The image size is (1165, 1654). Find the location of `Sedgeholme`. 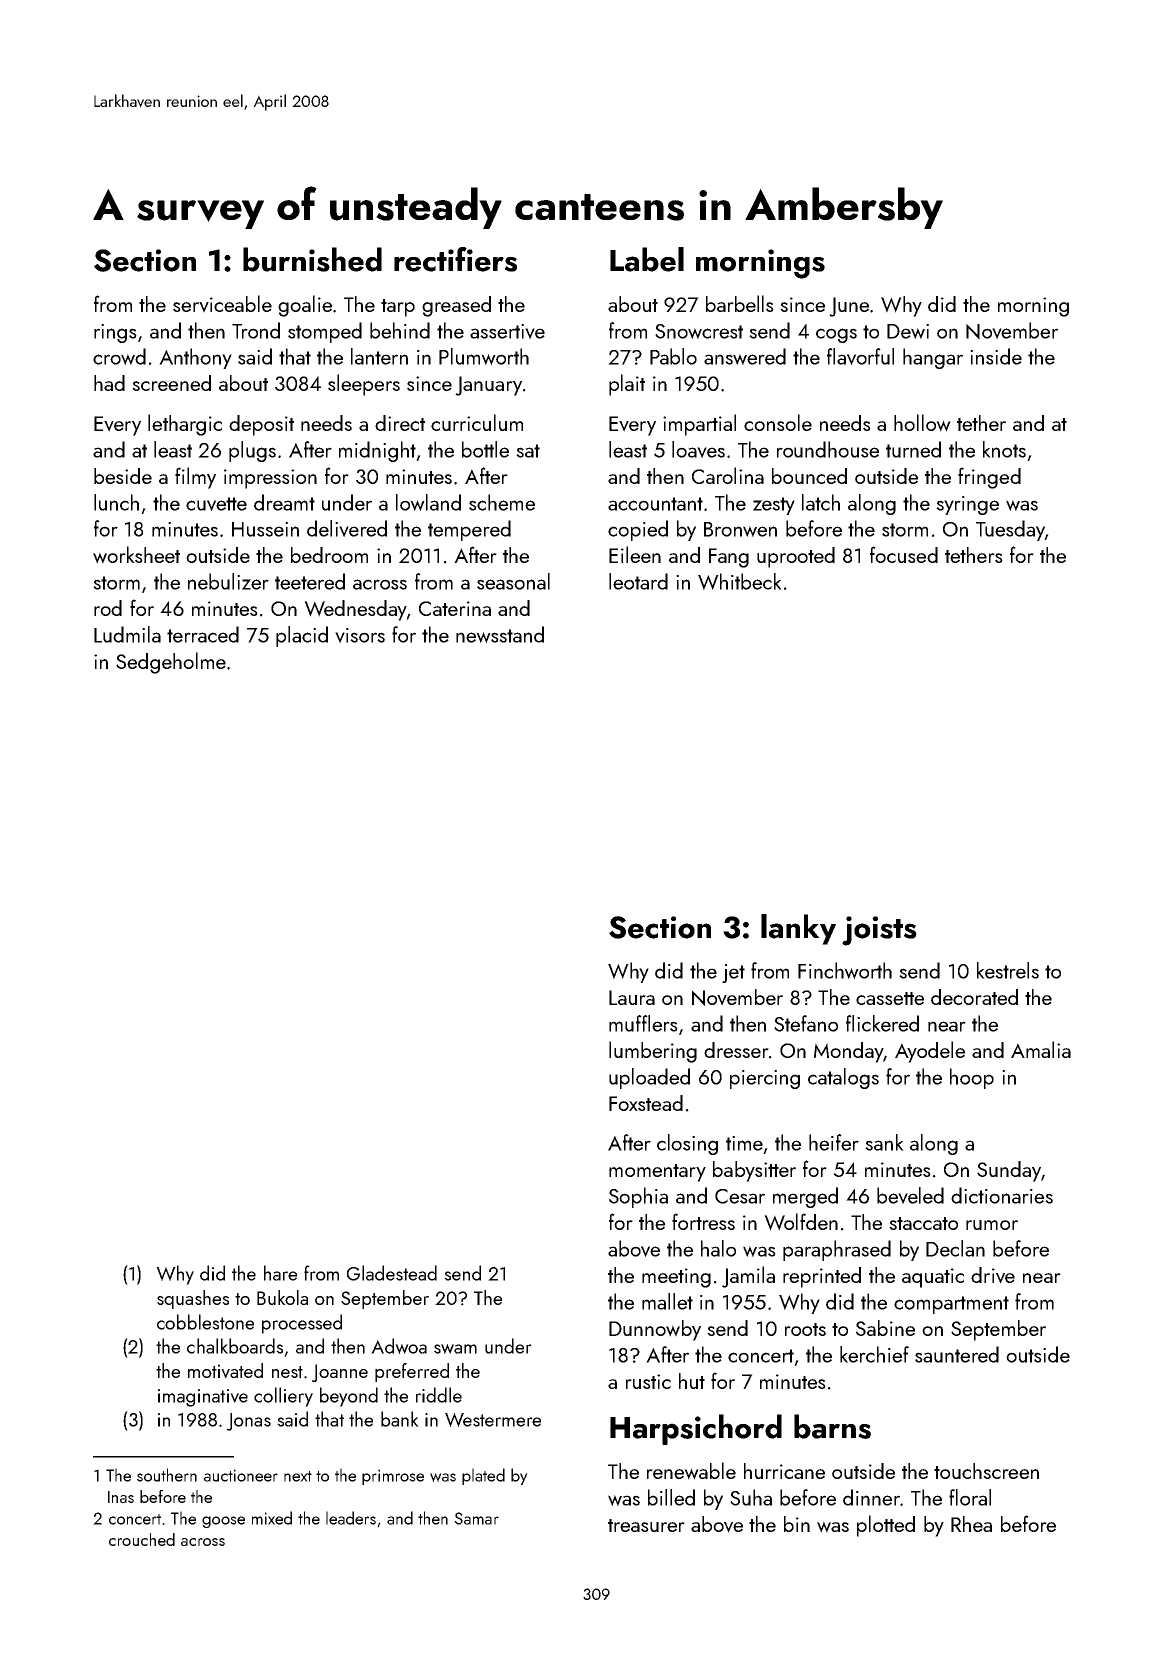

Sedgeholme is located at coordinates (171, 663).
